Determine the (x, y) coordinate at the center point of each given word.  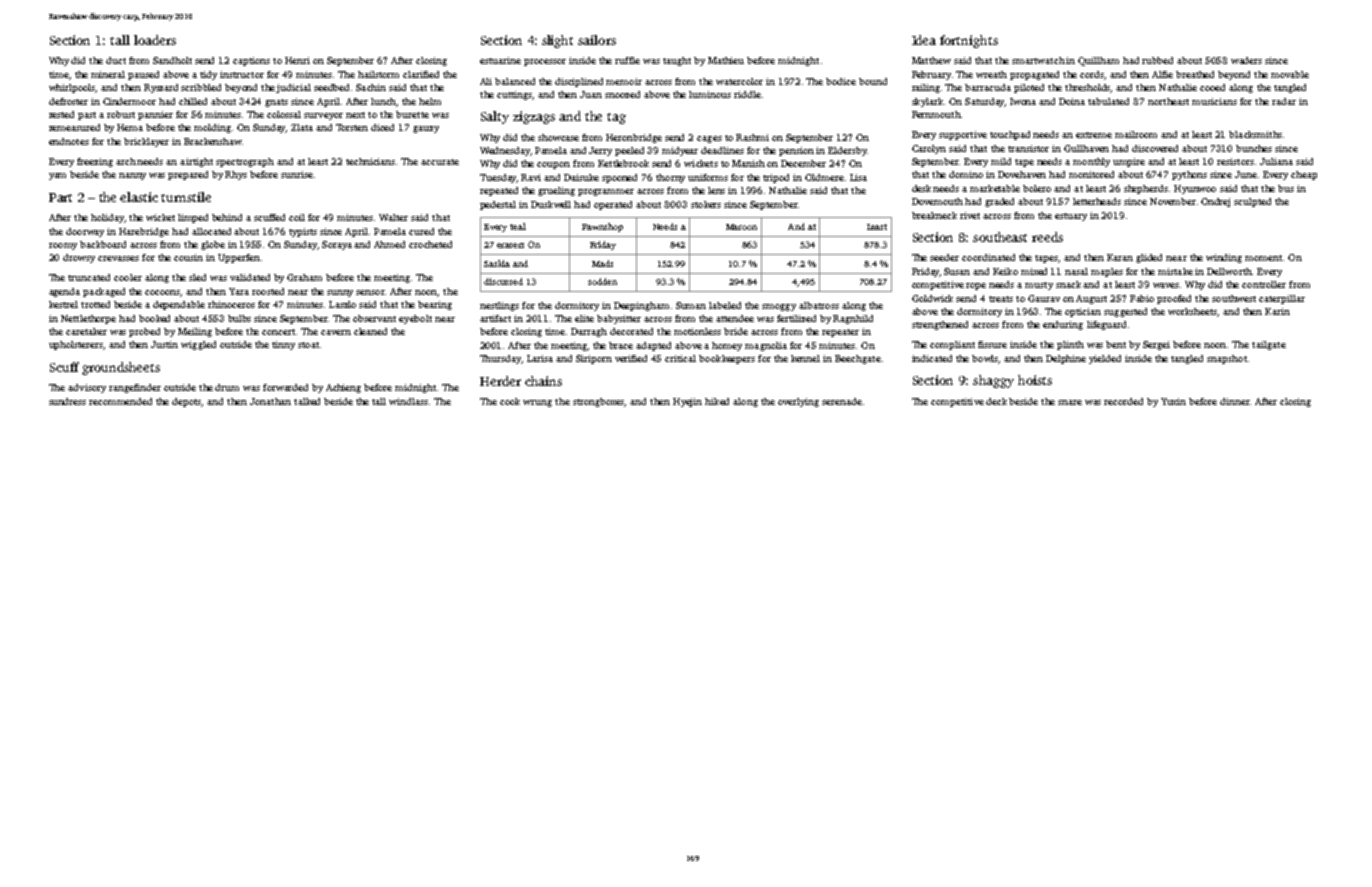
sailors (597, 40)
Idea (924, 40)
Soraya (337, 245)
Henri (297, 60)
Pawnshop (602, 227)
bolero (1037, 188)
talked (307, 401)
